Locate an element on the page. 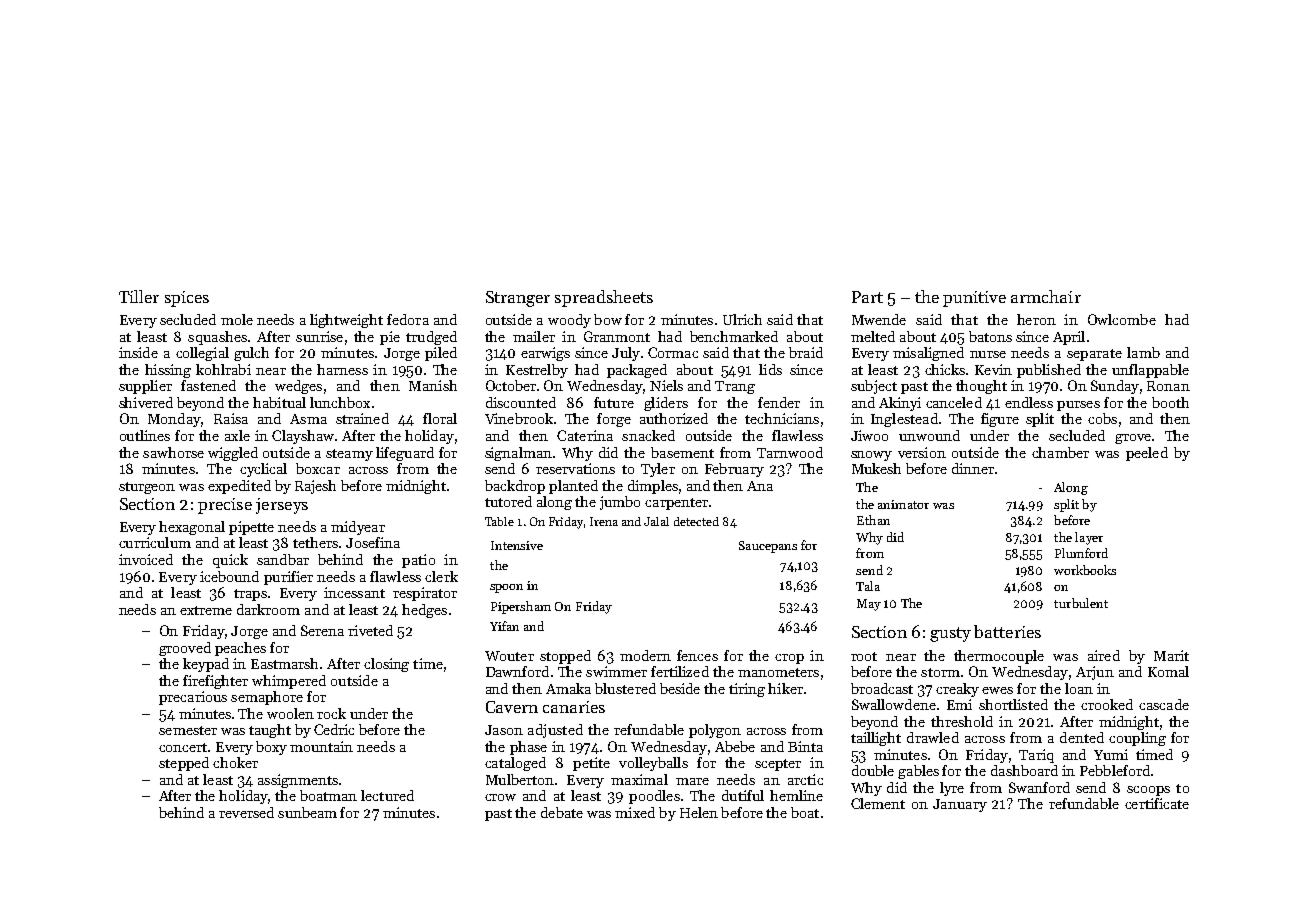 The image size is (1308, 924). stepped is located at coordinates (184, 764).
